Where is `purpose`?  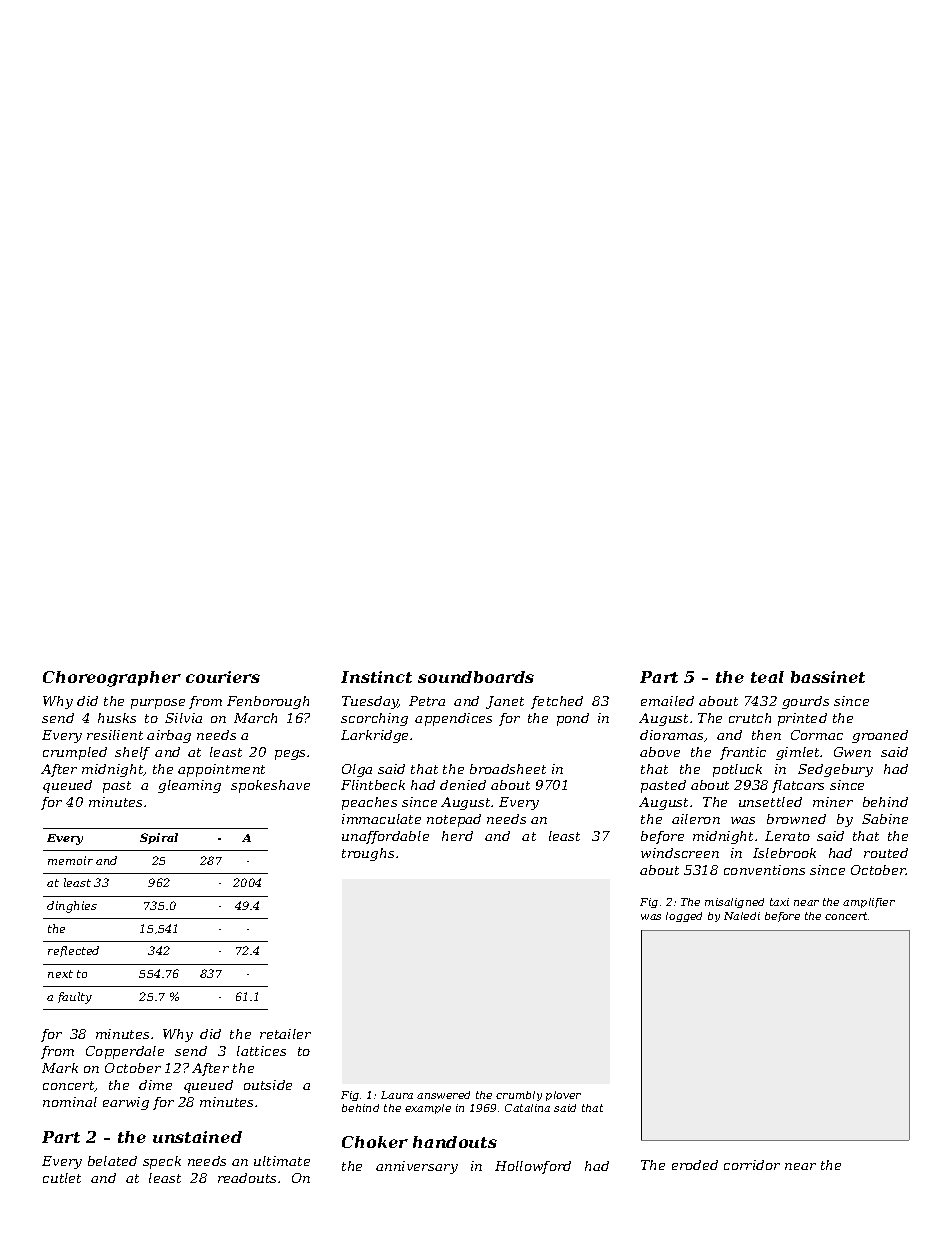 purpose is located at coordinates (158, 704).
